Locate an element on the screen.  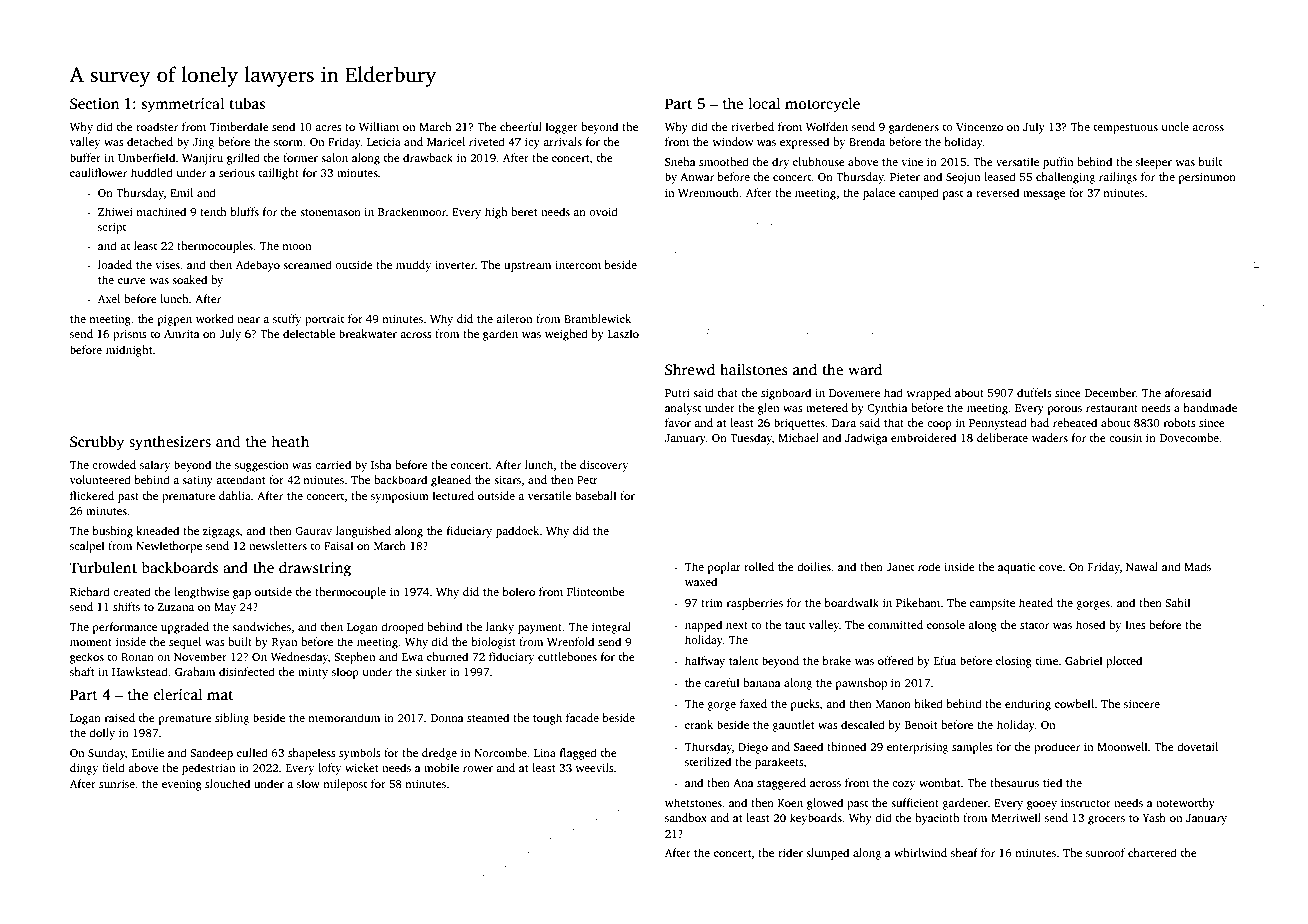
hailstones is located at coordinates (754, 369).
